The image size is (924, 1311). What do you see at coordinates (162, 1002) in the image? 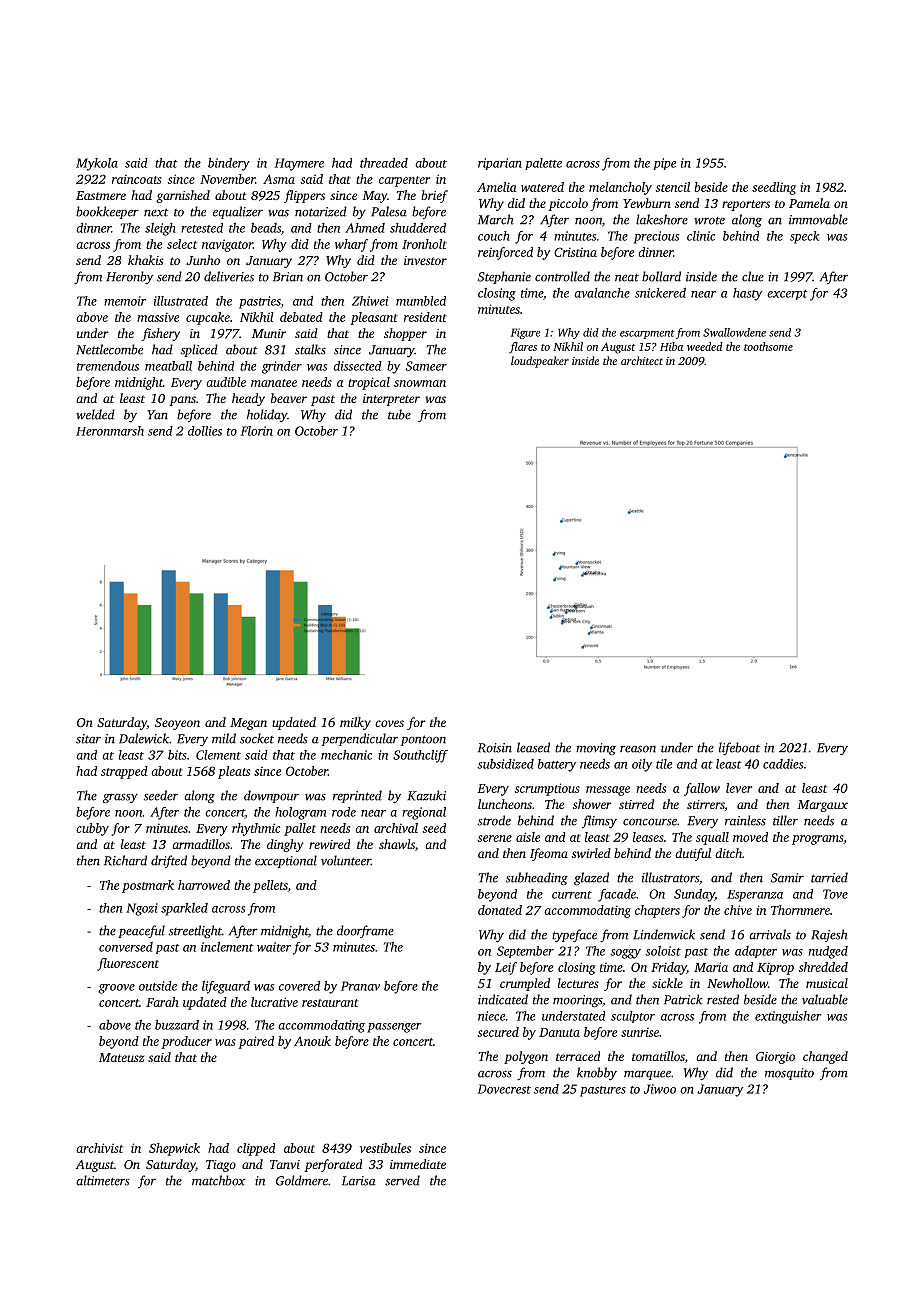
I see `Farah` at bounding box center [162, 1002].
